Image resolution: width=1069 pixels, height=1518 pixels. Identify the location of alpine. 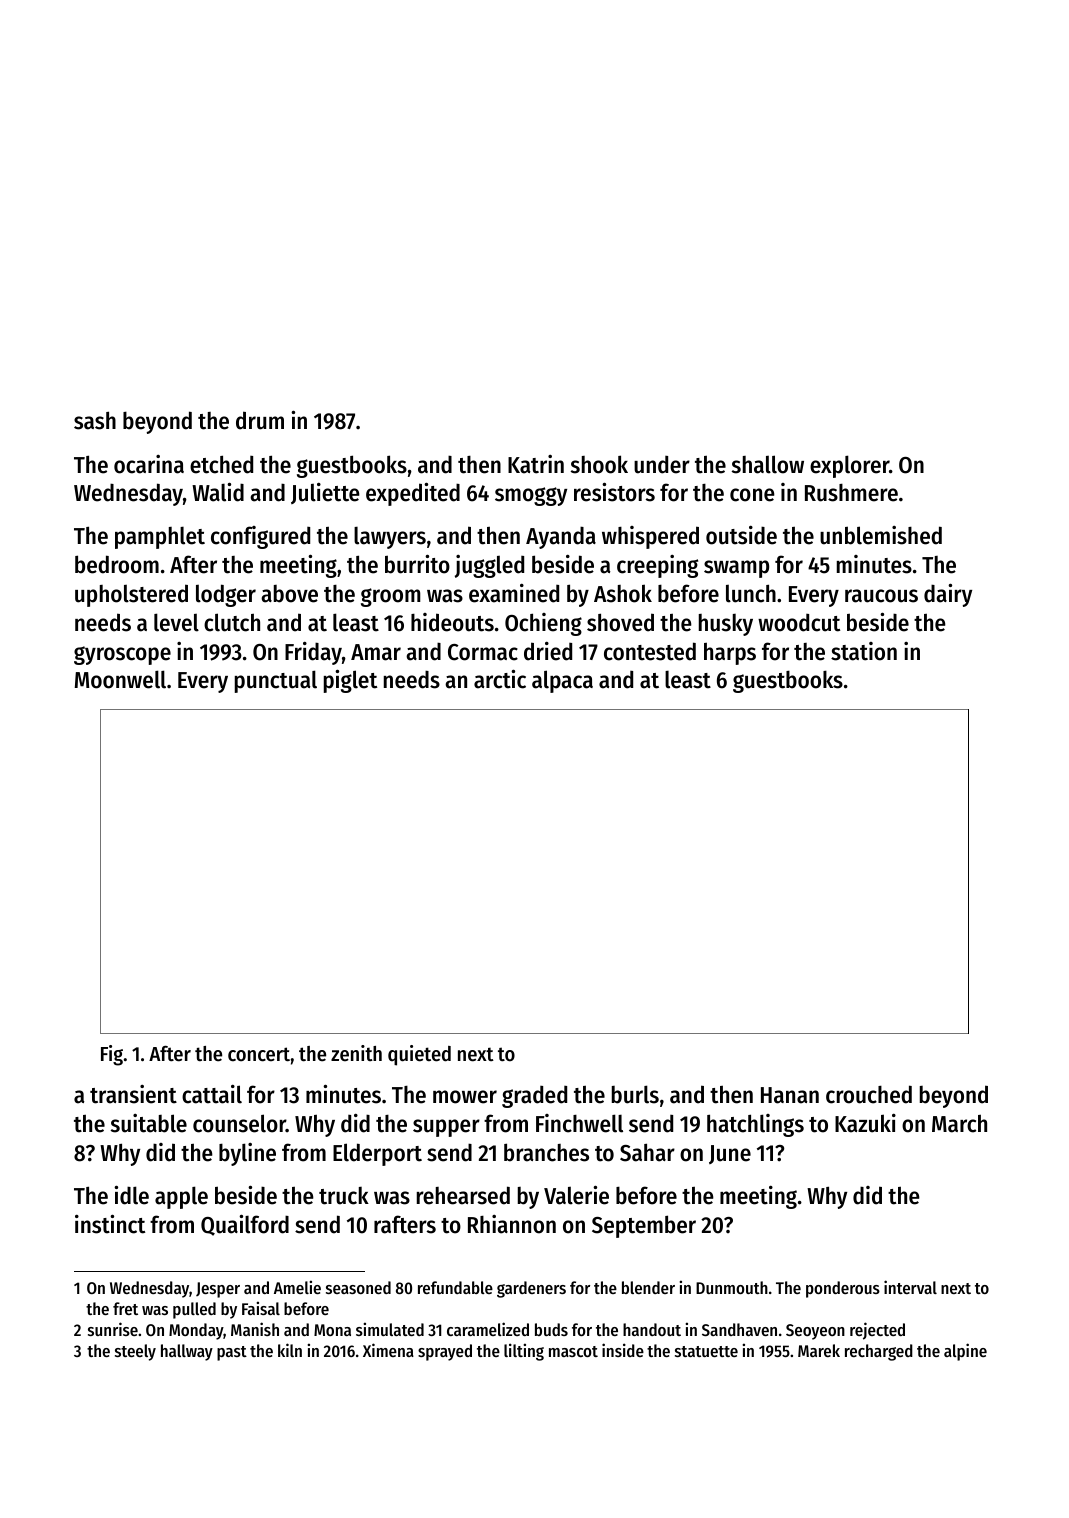
(965, 1352).
